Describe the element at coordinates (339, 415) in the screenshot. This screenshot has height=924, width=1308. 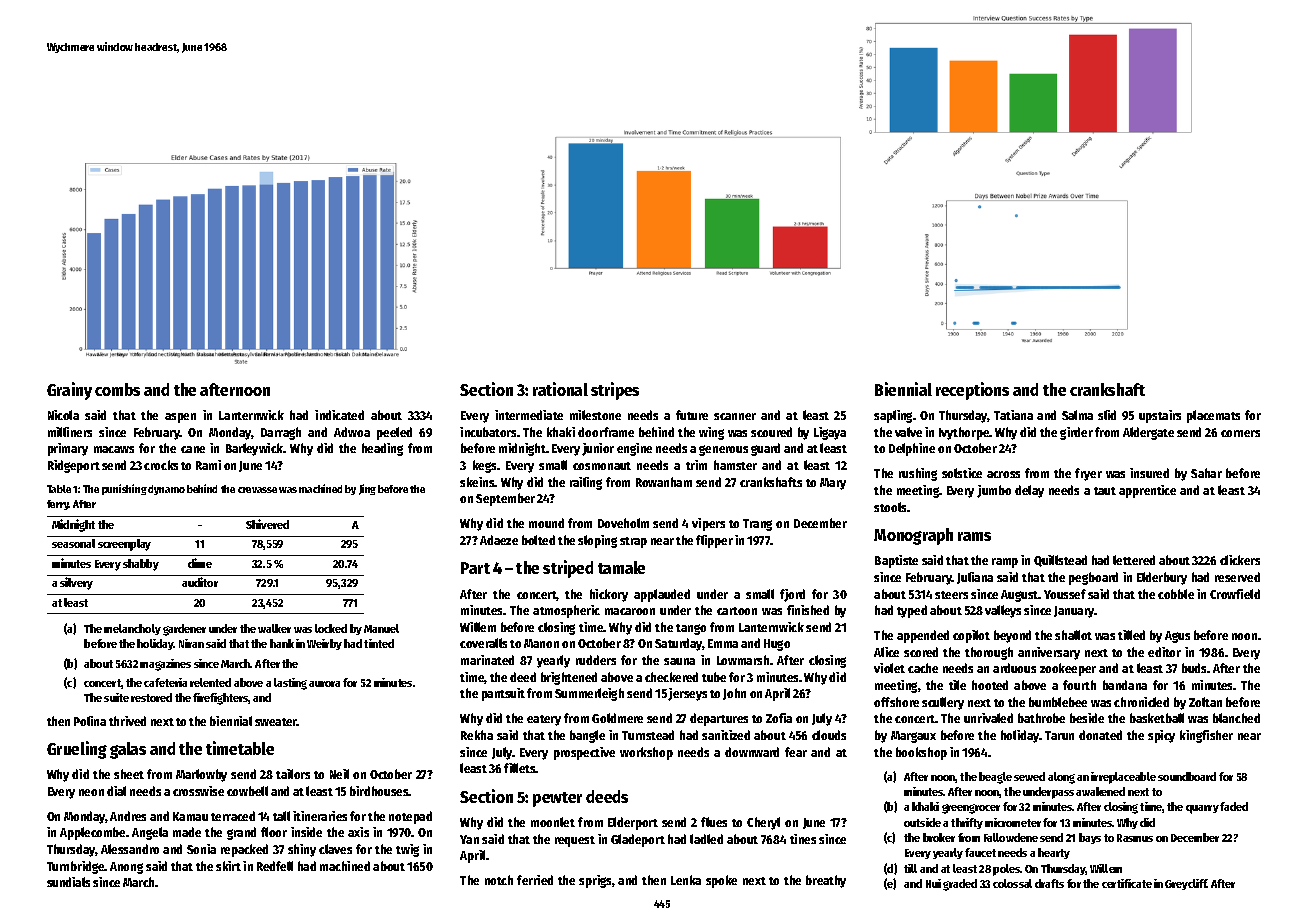
I see `indicated` at that location.
